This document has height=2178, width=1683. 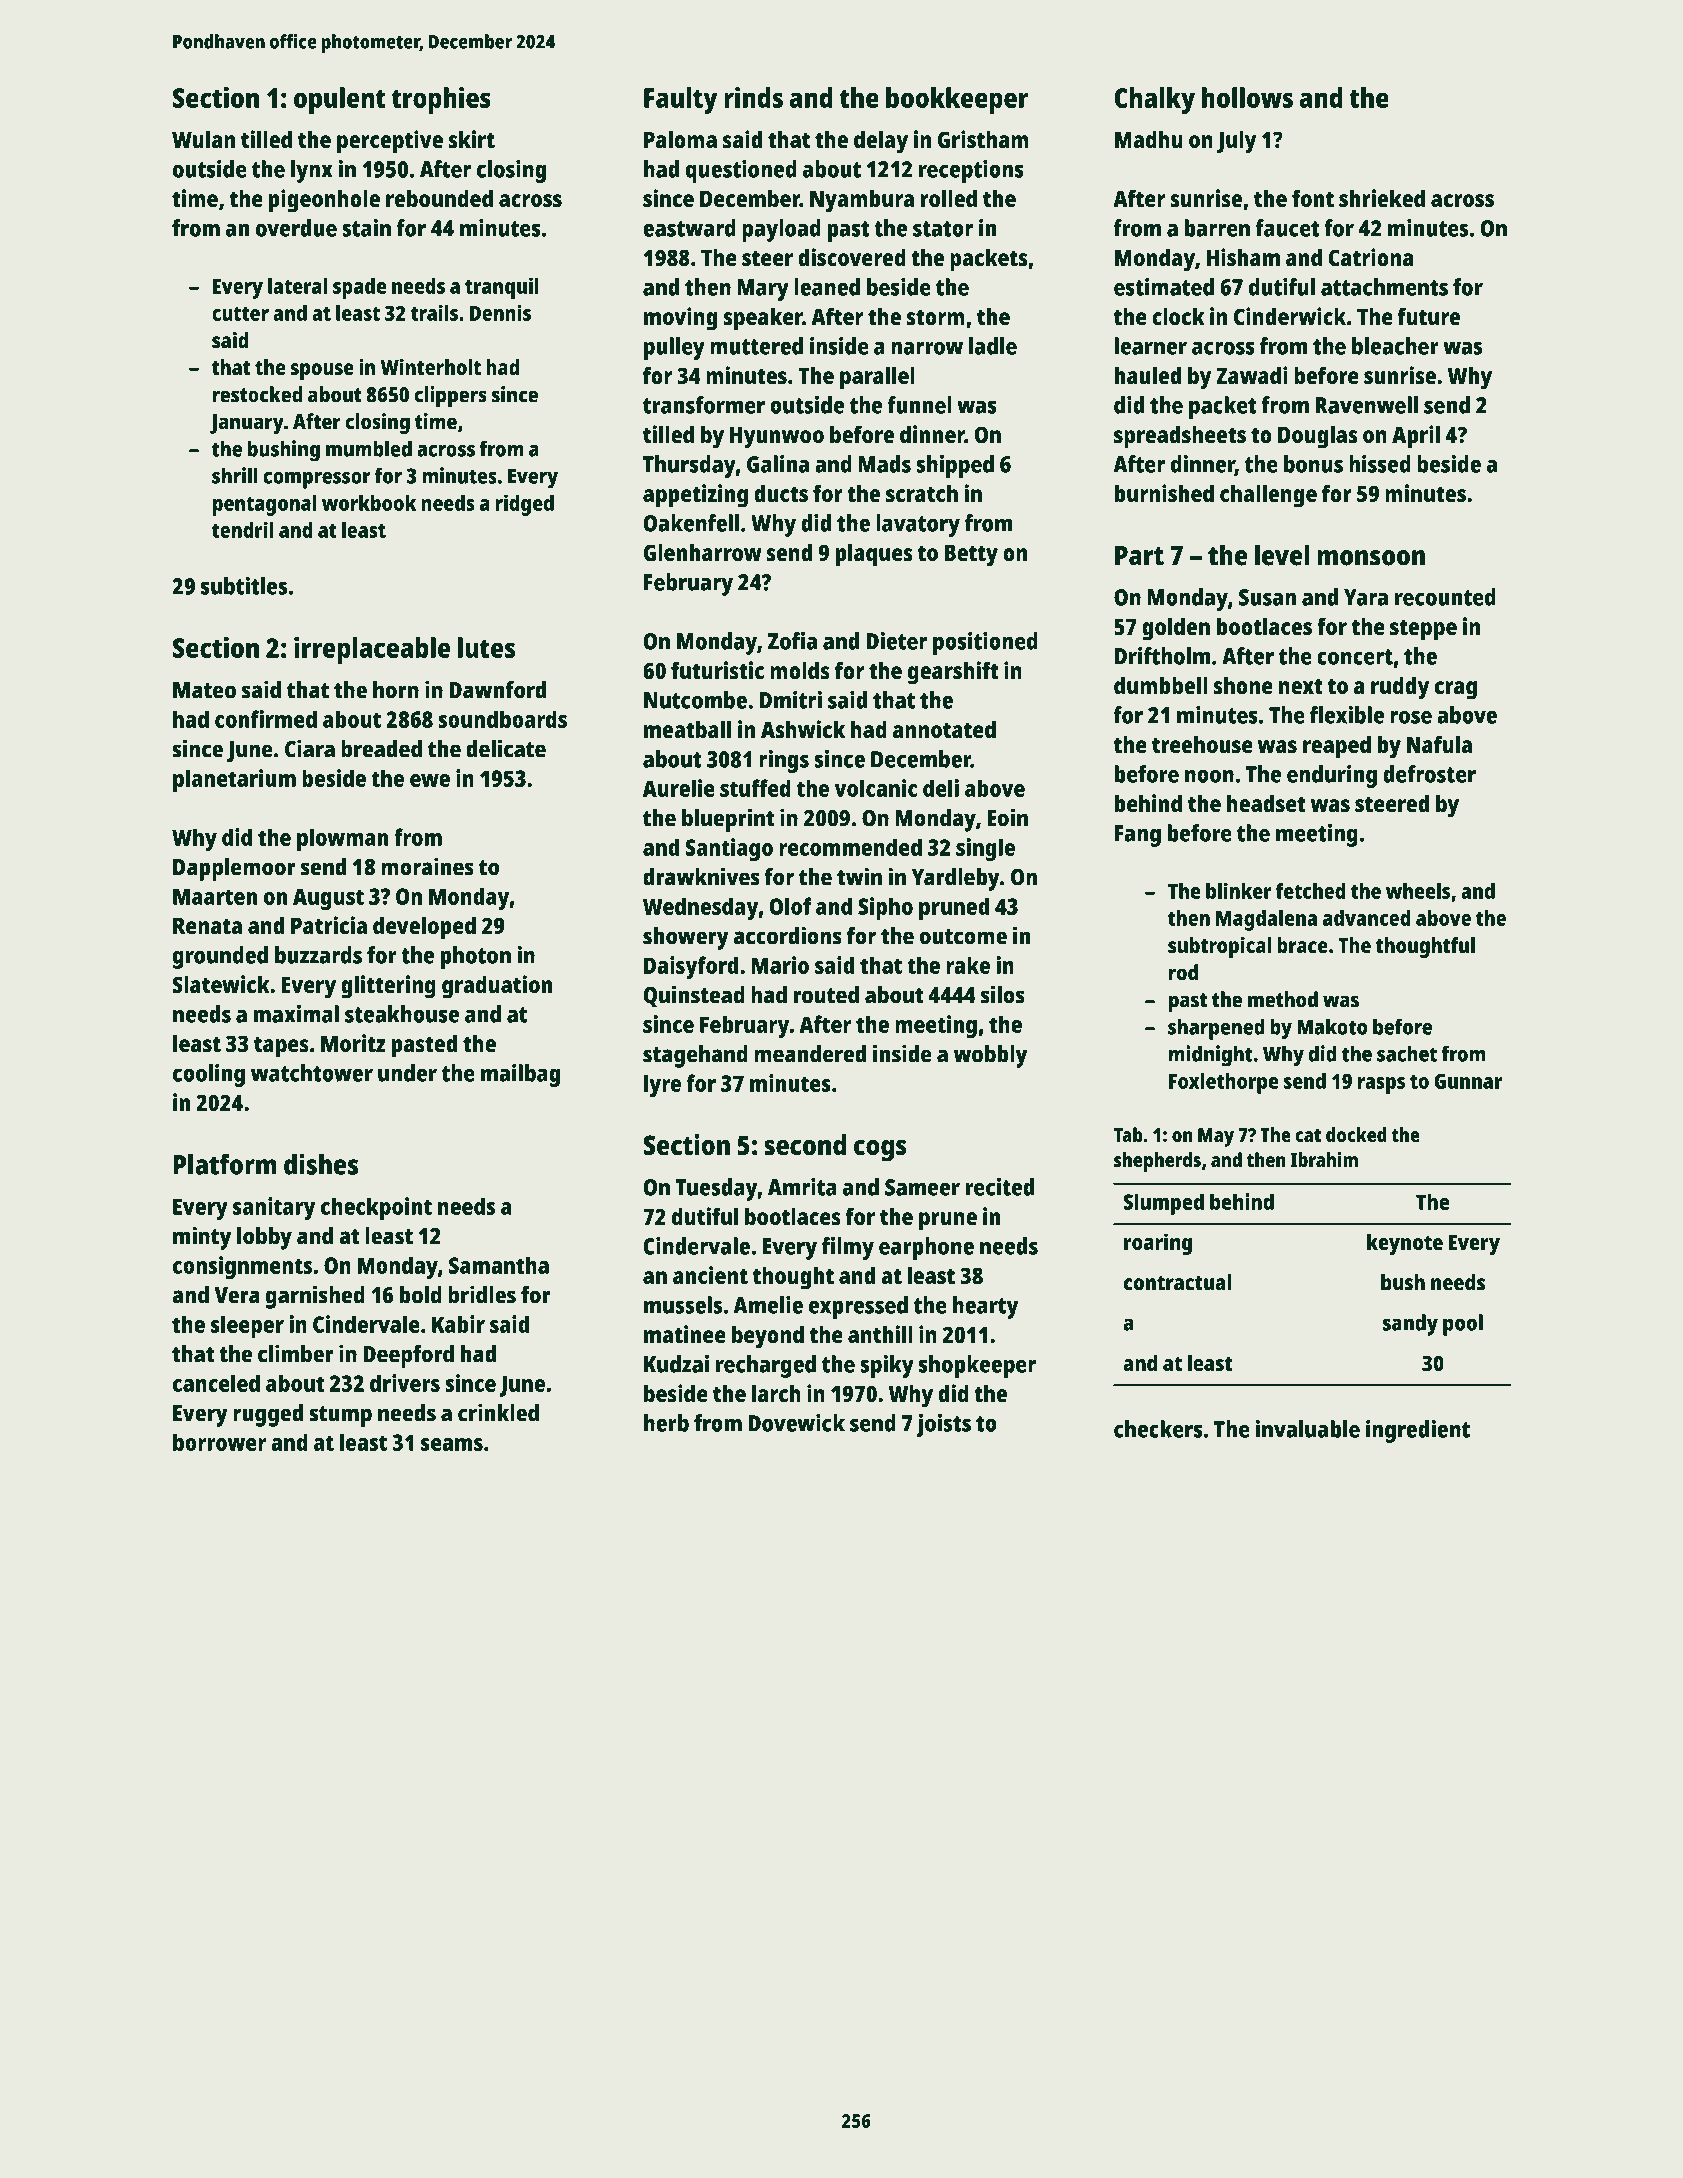 What do you see at coordinates (1418, 891) in the document?
I see `wheels` at bounding box center [1418, 891].
